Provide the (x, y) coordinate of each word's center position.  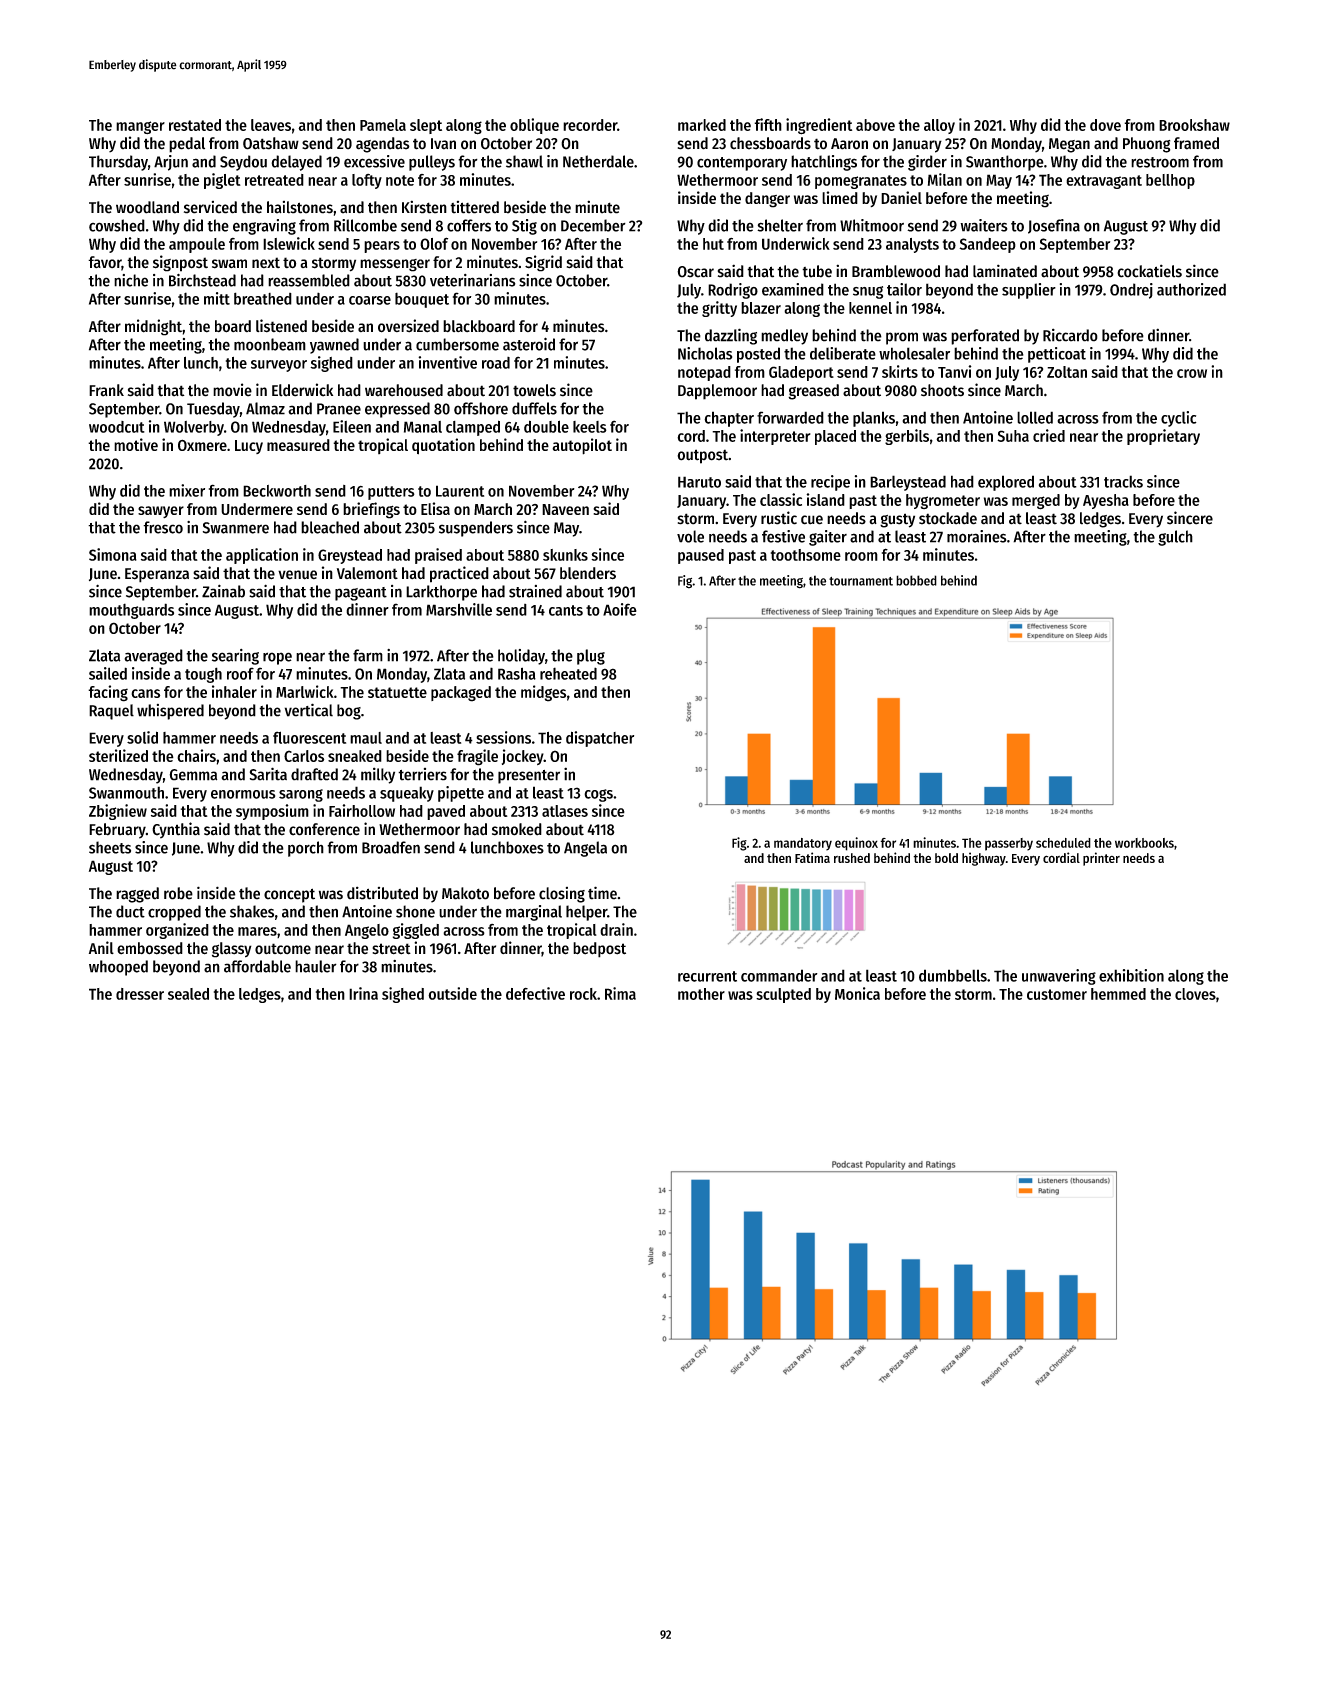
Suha (1013, 436)
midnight (153, 327)
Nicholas (705, 353)
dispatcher (600, 739)
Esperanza (157, 575)
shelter (780, 225)
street (391, 949)
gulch (1175, 538)
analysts (912, 245)
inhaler (234, 691)
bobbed (916, 580)
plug (591, 657)
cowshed (117, 225)
